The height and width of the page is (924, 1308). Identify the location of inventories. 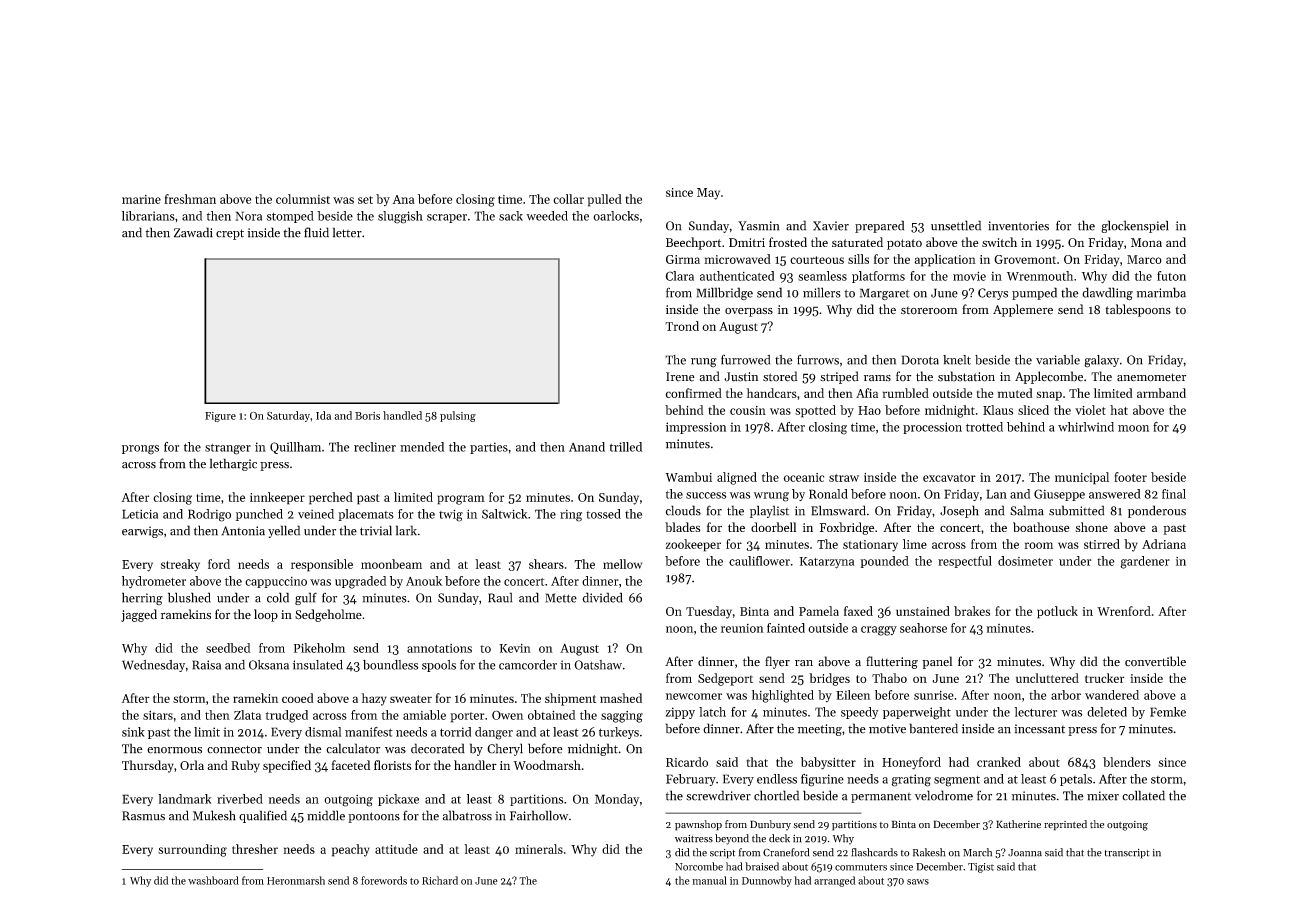
(1018, 226).
